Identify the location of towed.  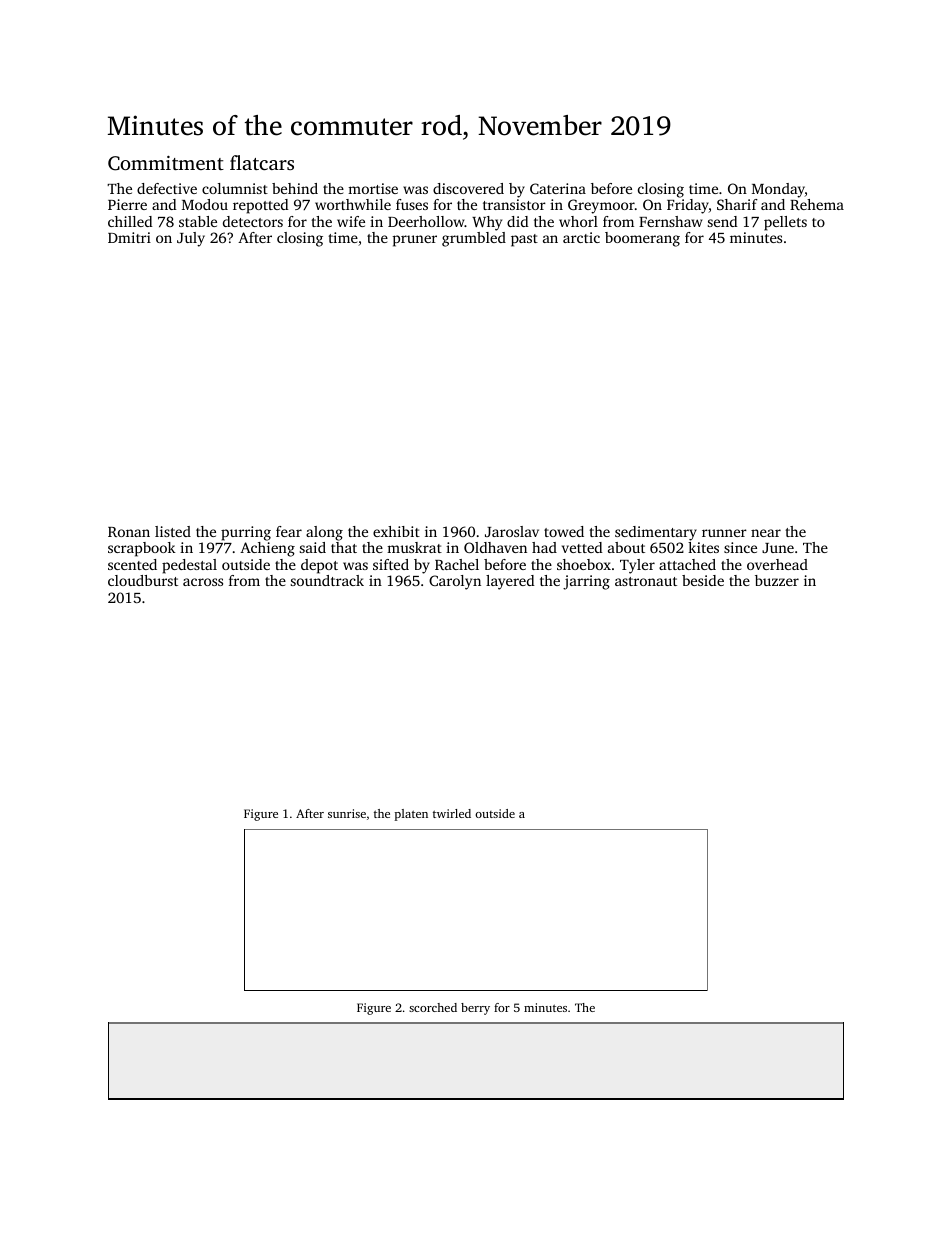
(564, 531).
